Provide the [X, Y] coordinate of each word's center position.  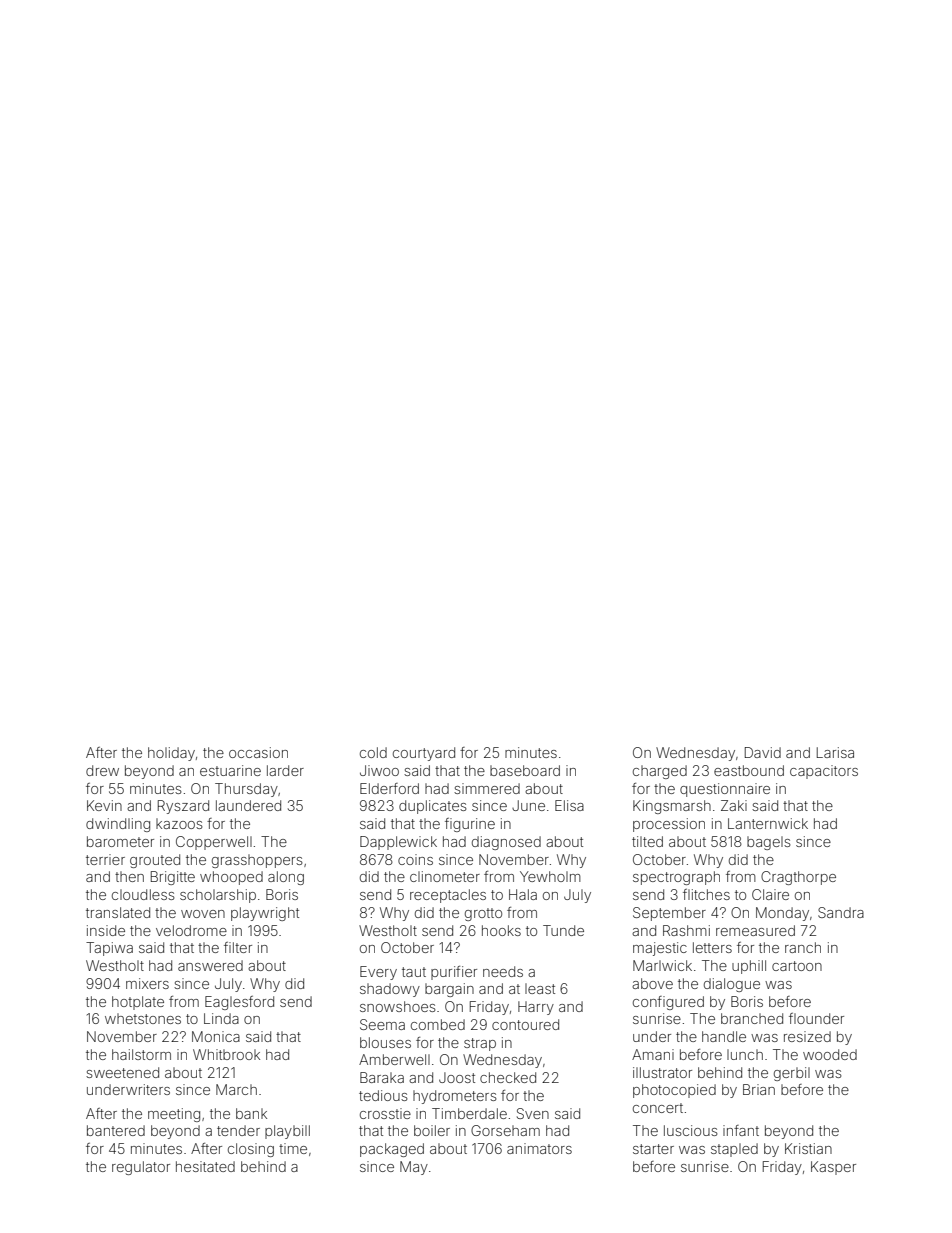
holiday [171, 754]
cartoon [797, 966]
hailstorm [141, 1054]
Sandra [841, 912]
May [414, 1168]
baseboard [525, 770]
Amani [653, 1054]
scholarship [218, 896]
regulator [141, 1168]
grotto [483, 914]
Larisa [835, 752]
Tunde [563, 930]
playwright [265, 914]
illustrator [662, 1072]
